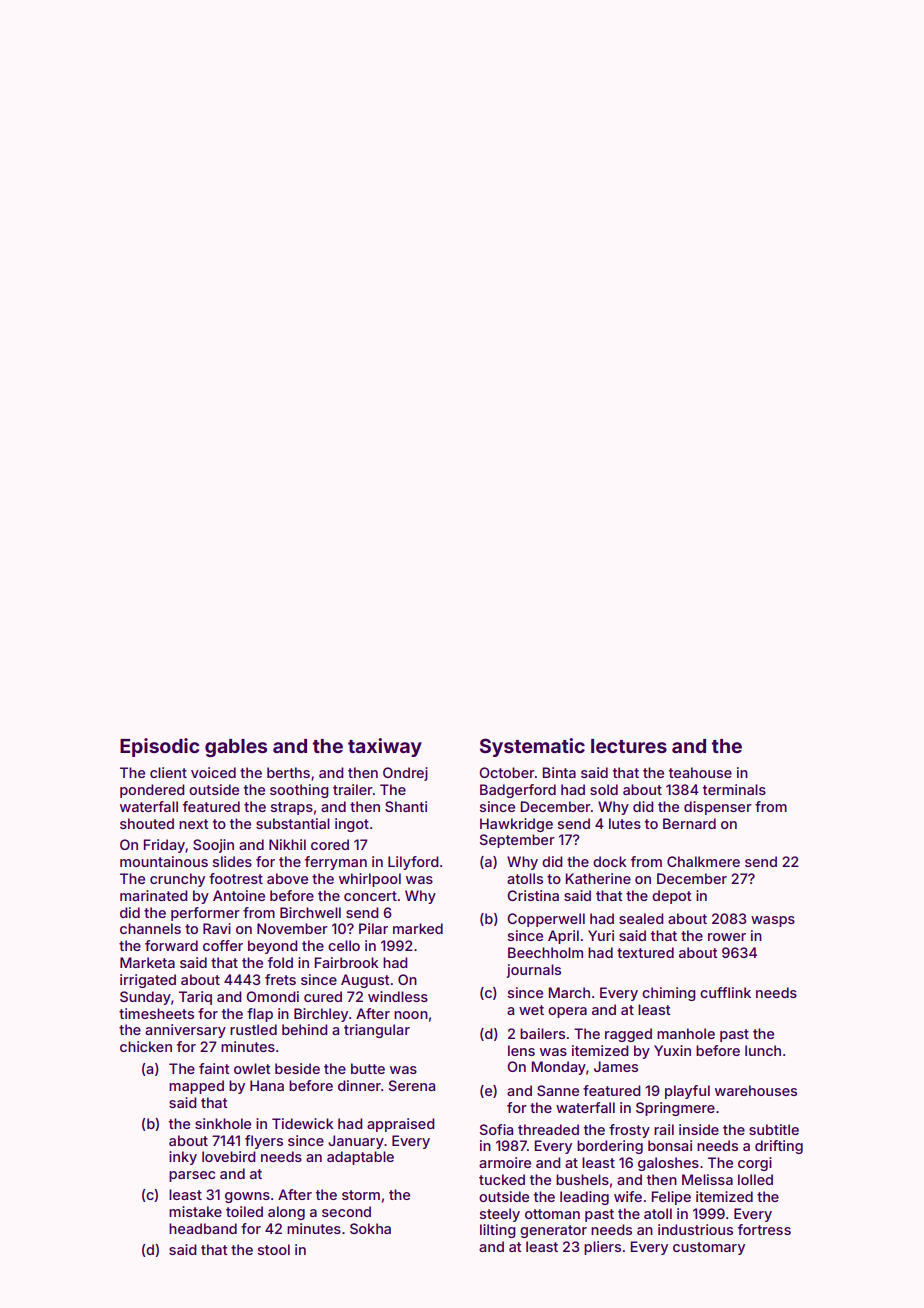 This screenshot has width=924, height=1308. What do you see at coordinates (700, 772) in the screenshot?
I see `teahouse` at bounding box center [700, 772].
